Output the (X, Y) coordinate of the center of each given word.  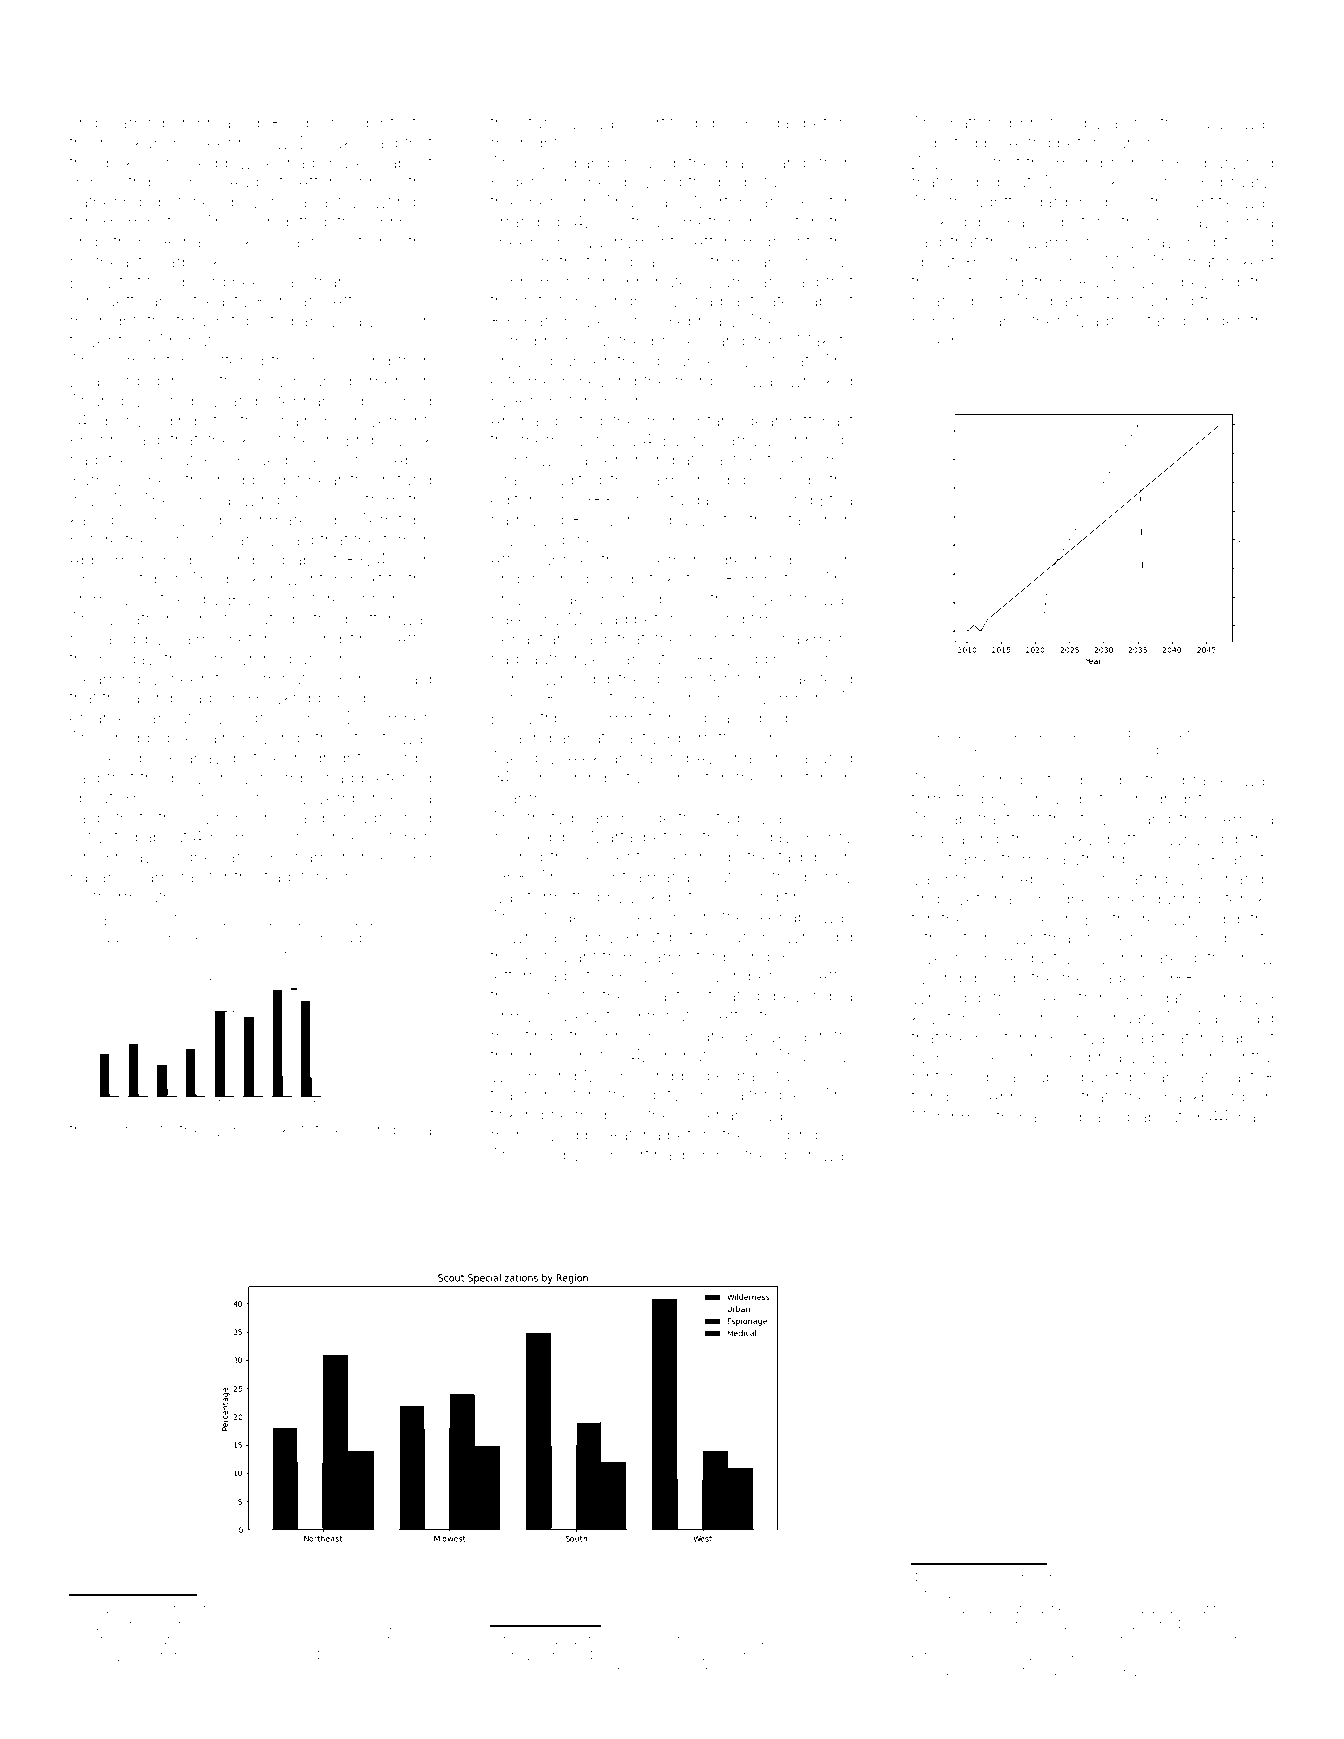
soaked (939, 221)
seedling (785, 1136)
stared (1163, 322)
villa (371, 1640)
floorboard (186, 281)
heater (999, 1037)
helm (569, 1115)
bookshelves (210, 937)
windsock (252, 1129)
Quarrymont (628, 243)
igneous (822, 263)
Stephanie (306, 402)
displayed (1093, 1118)
